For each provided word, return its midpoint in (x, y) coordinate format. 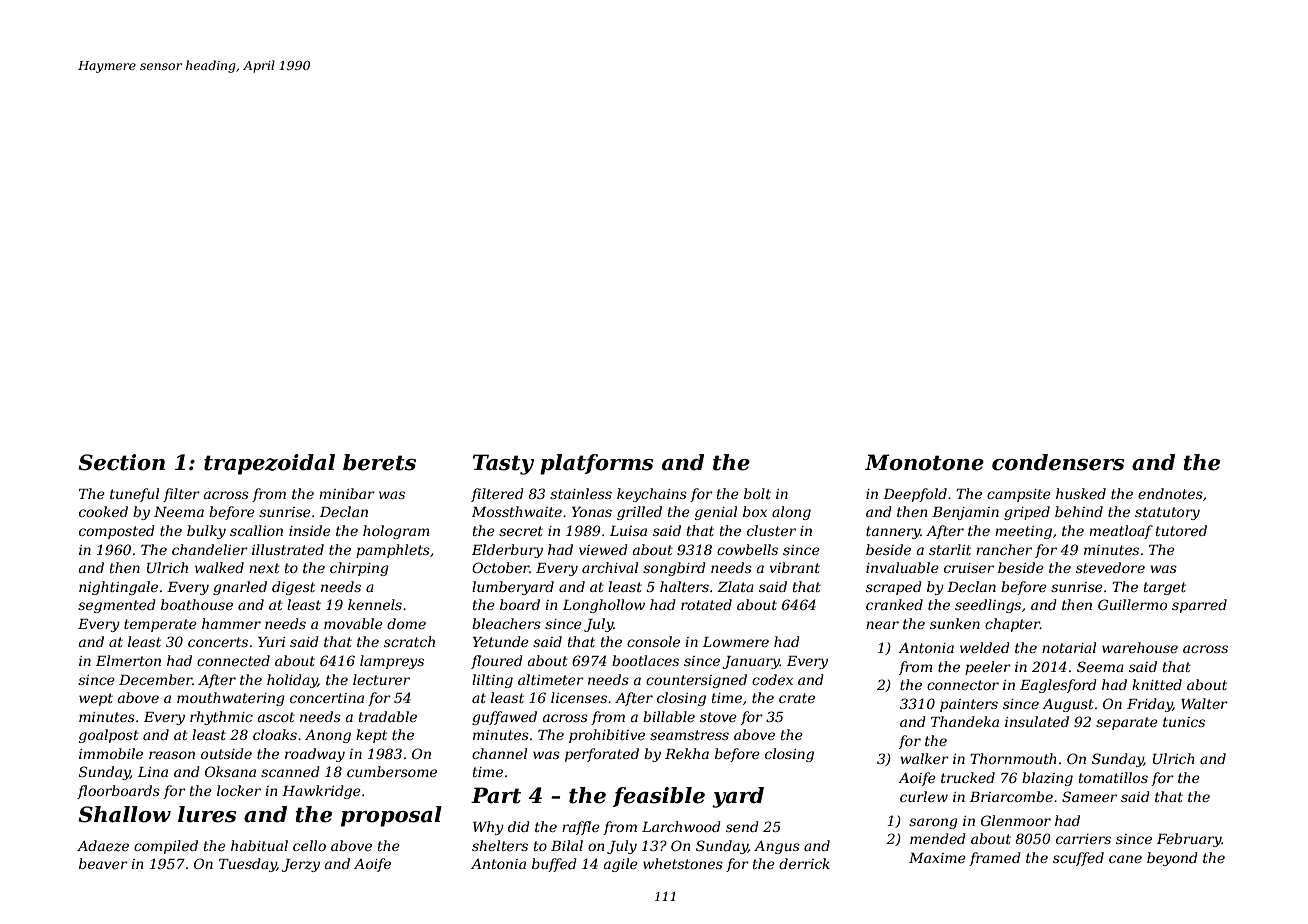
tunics (1184, 722)
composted (117, 532)
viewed (603, 549)
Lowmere (736, 642)
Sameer (1089, 796)
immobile (111, 753)
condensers (1058, 462)
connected (233, 660)
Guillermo (1132, 604)
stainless (581, 493)
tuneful (134, 495)
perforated (602, 755)
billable (669, 716)
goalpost (109, 736)
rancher (1004, 549)
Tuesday (248, 865)
